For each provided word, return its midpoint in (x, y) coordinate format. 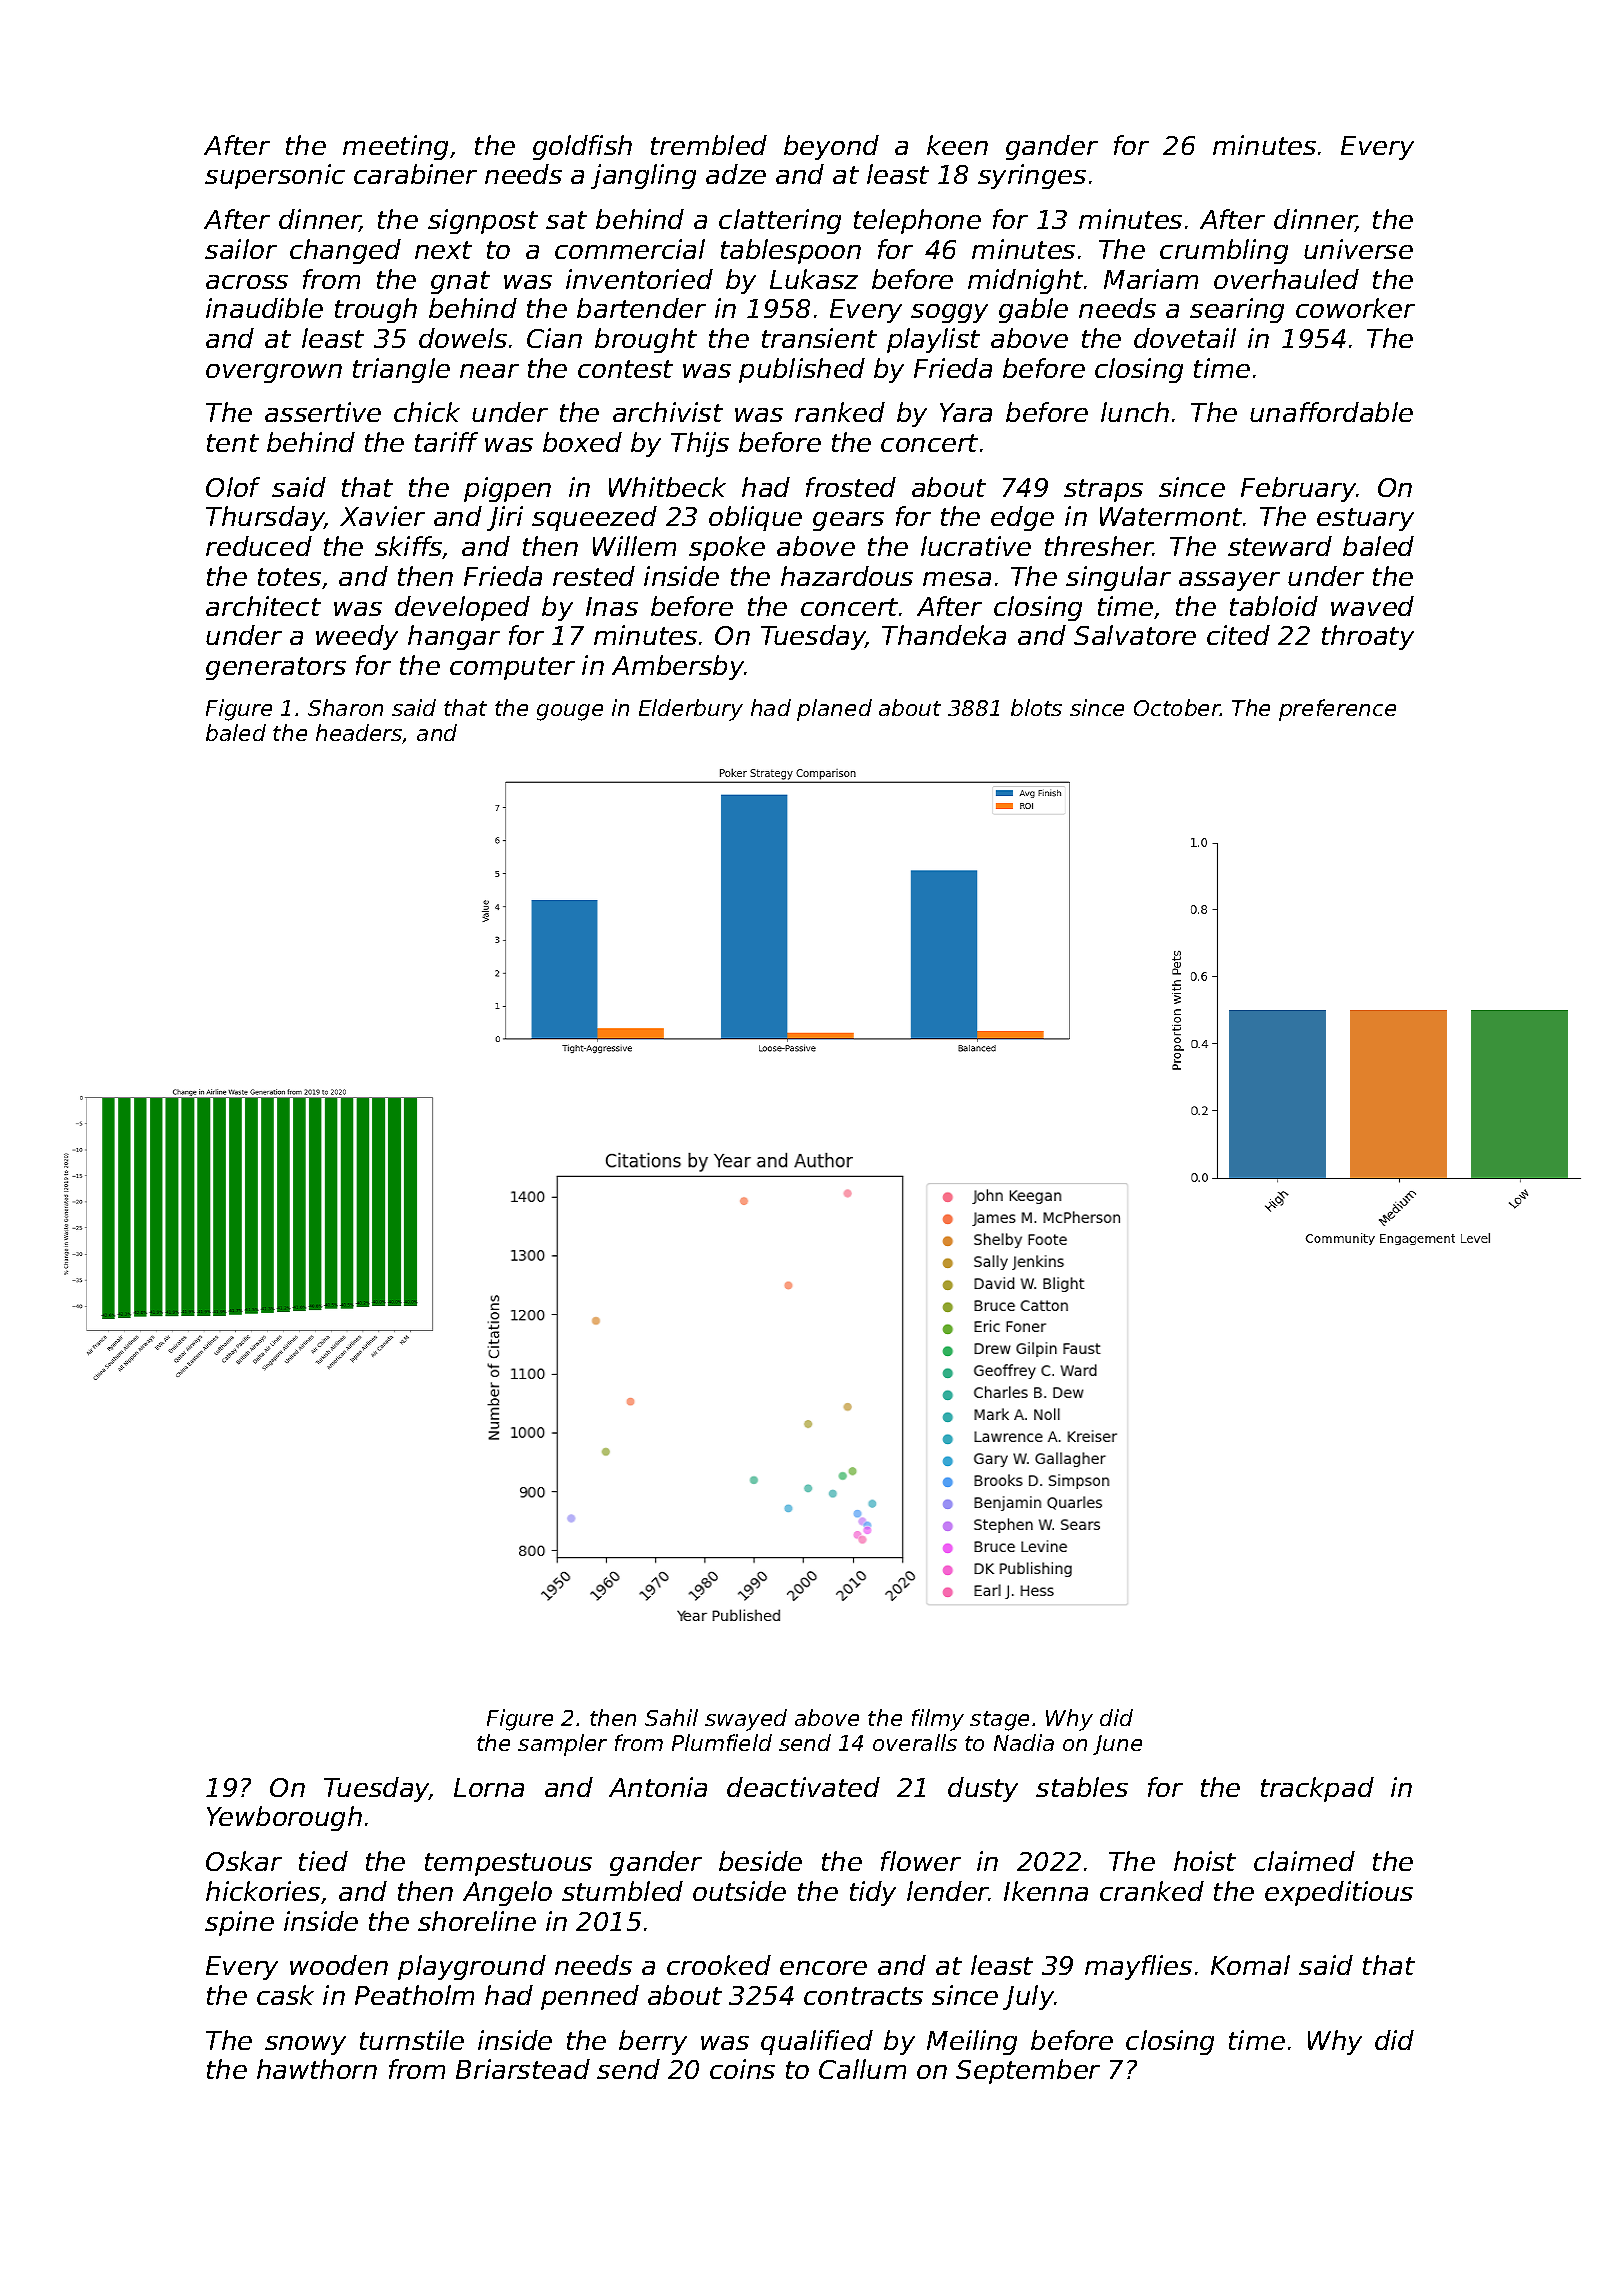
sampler (562, 1745)
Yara (966, 412)
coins (742, 2069)
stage (999, 1721)
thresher (1099, 546)
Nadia (1024, 1742)
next (443, 250)
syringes (1032, 176)
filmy (938, 1720)
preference (1337, 710)
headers (359, 734)
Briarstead (523, 2069)
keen (957, 145)
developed (462, 608)
